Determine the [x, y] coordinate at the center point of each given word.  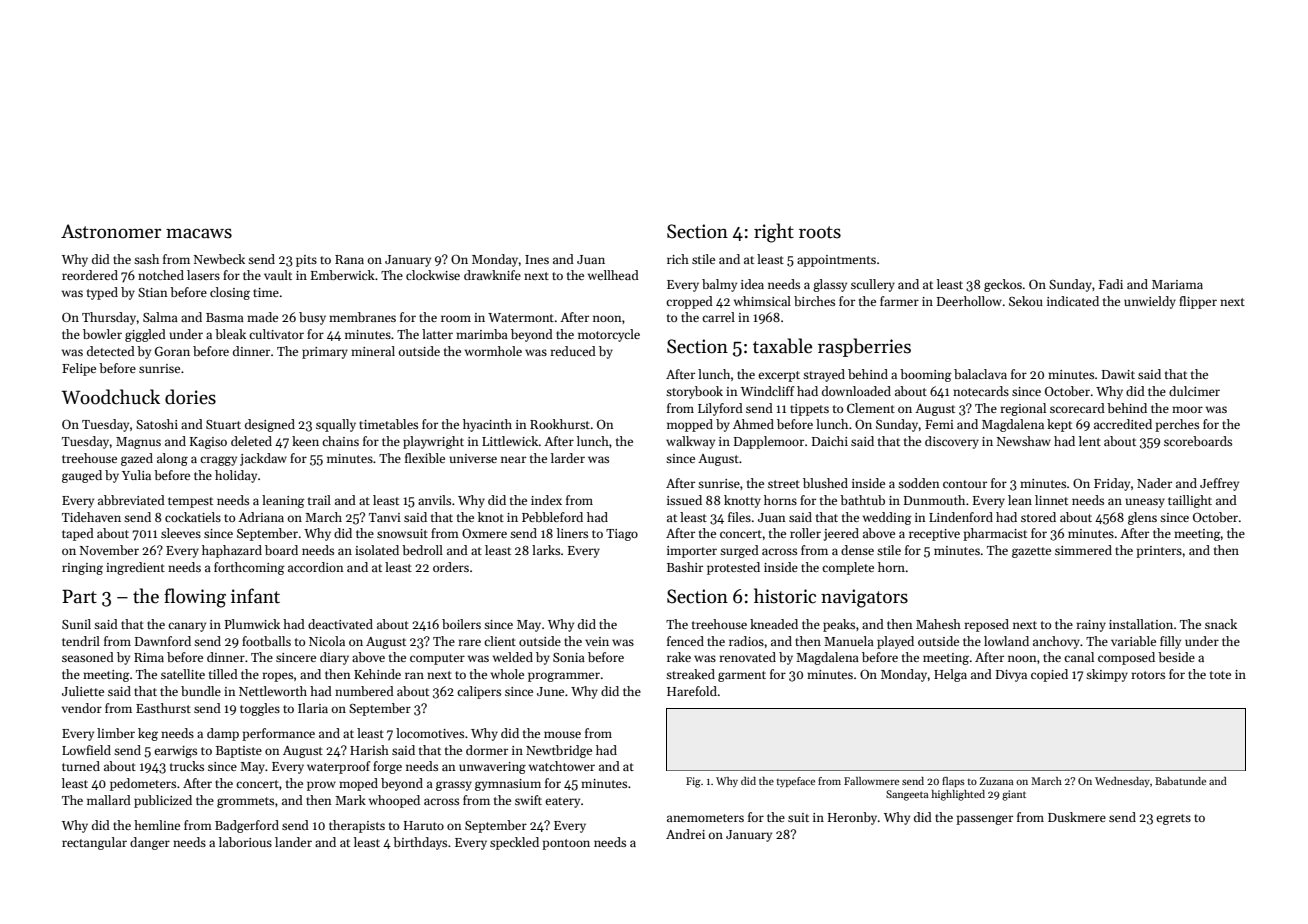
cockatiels [193, 517]
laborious [245, 842]
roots [820, 232]
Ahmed [753, 424]
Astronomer [111, 231]
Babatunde [1180, 781]
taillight [1190, 501]
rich [678, 259]
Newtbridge [559, 751]
